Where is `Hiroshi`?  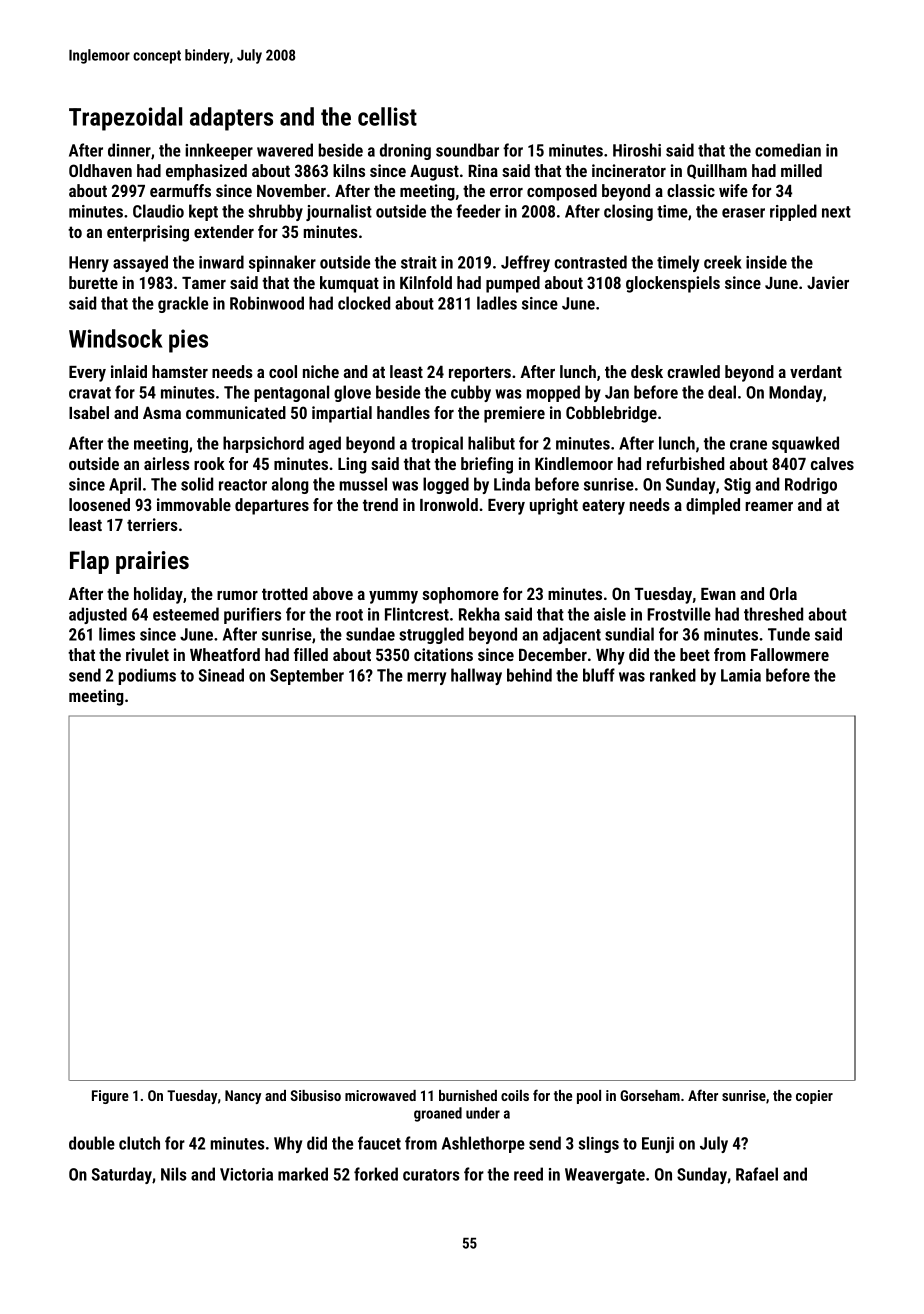 Hiroshi is located at coordinates (637, 150).
